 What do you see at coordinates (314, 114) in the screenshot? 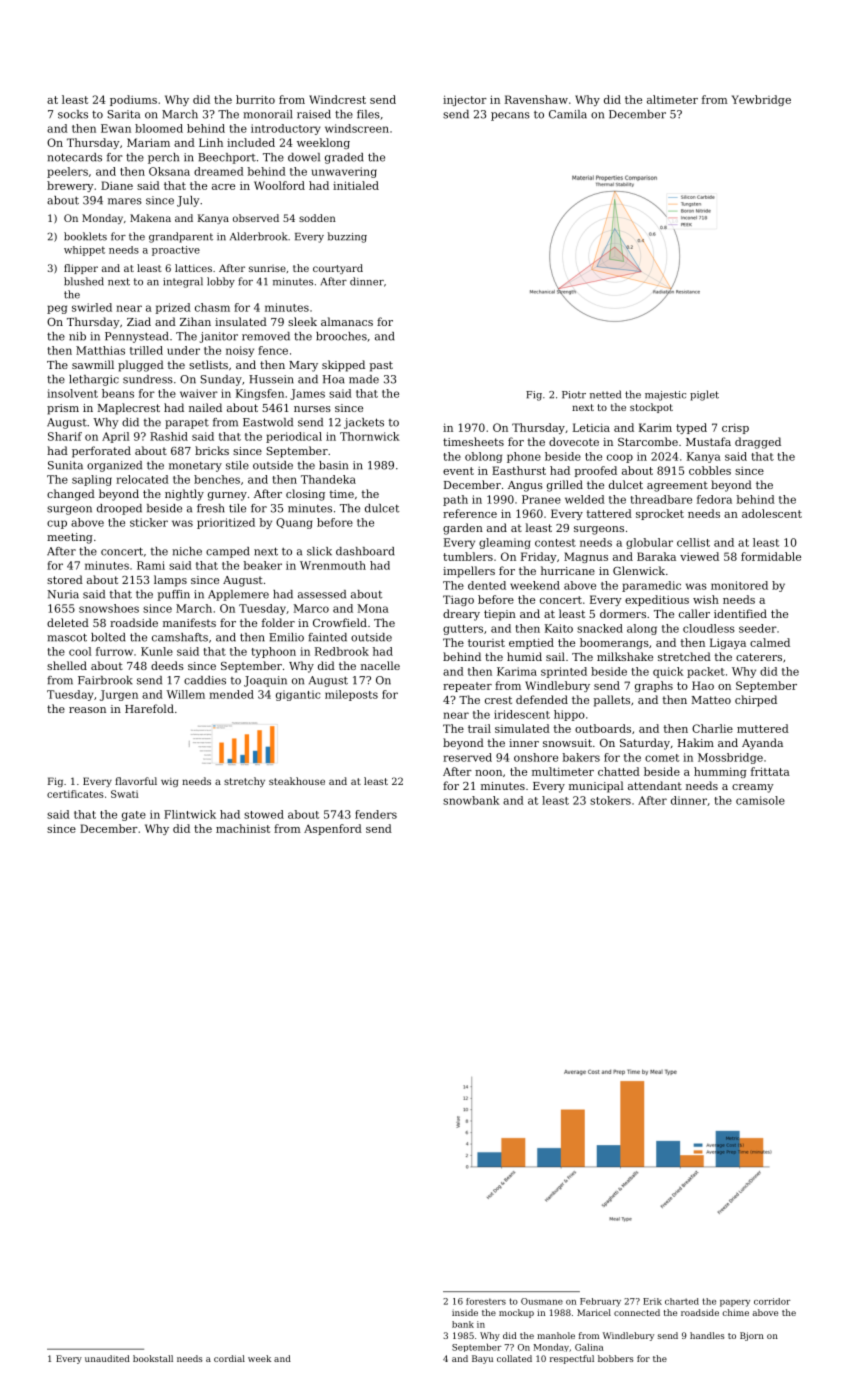
I see `raised` at bounding box center [314, 114].
